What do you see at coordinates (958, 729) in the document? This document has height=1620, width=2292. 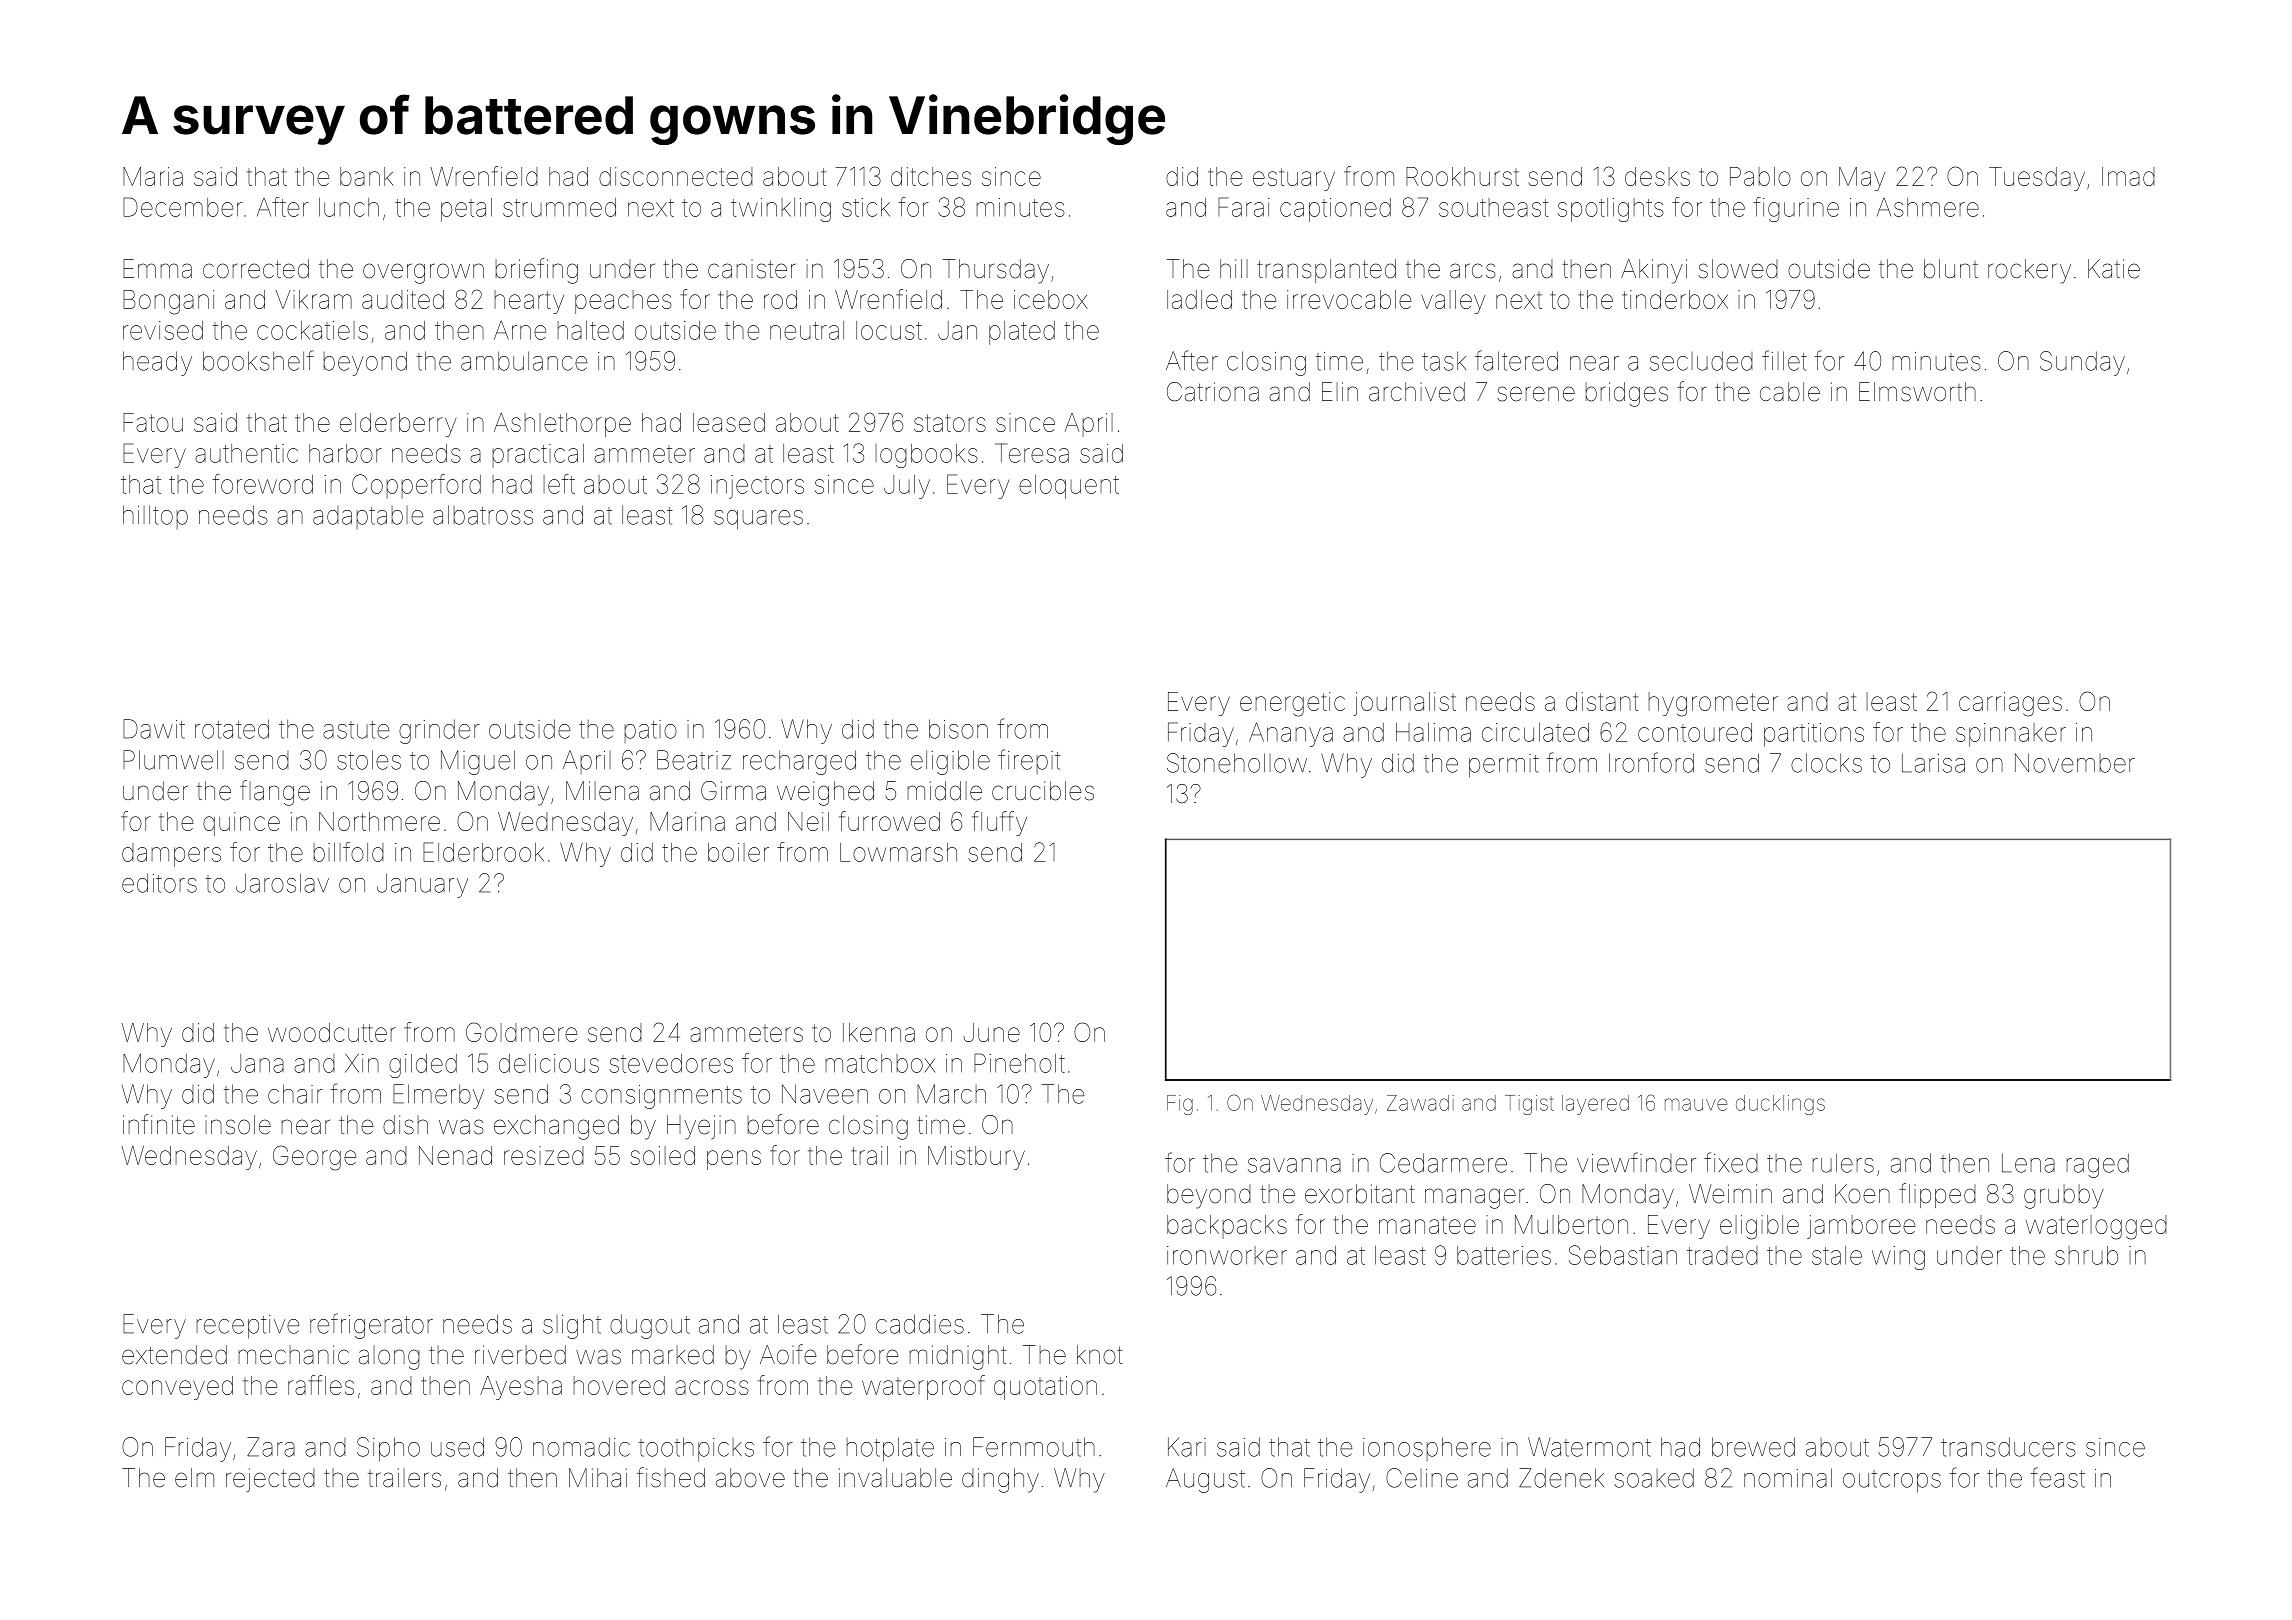 I see `bison` at bounding box center [958, 729].
